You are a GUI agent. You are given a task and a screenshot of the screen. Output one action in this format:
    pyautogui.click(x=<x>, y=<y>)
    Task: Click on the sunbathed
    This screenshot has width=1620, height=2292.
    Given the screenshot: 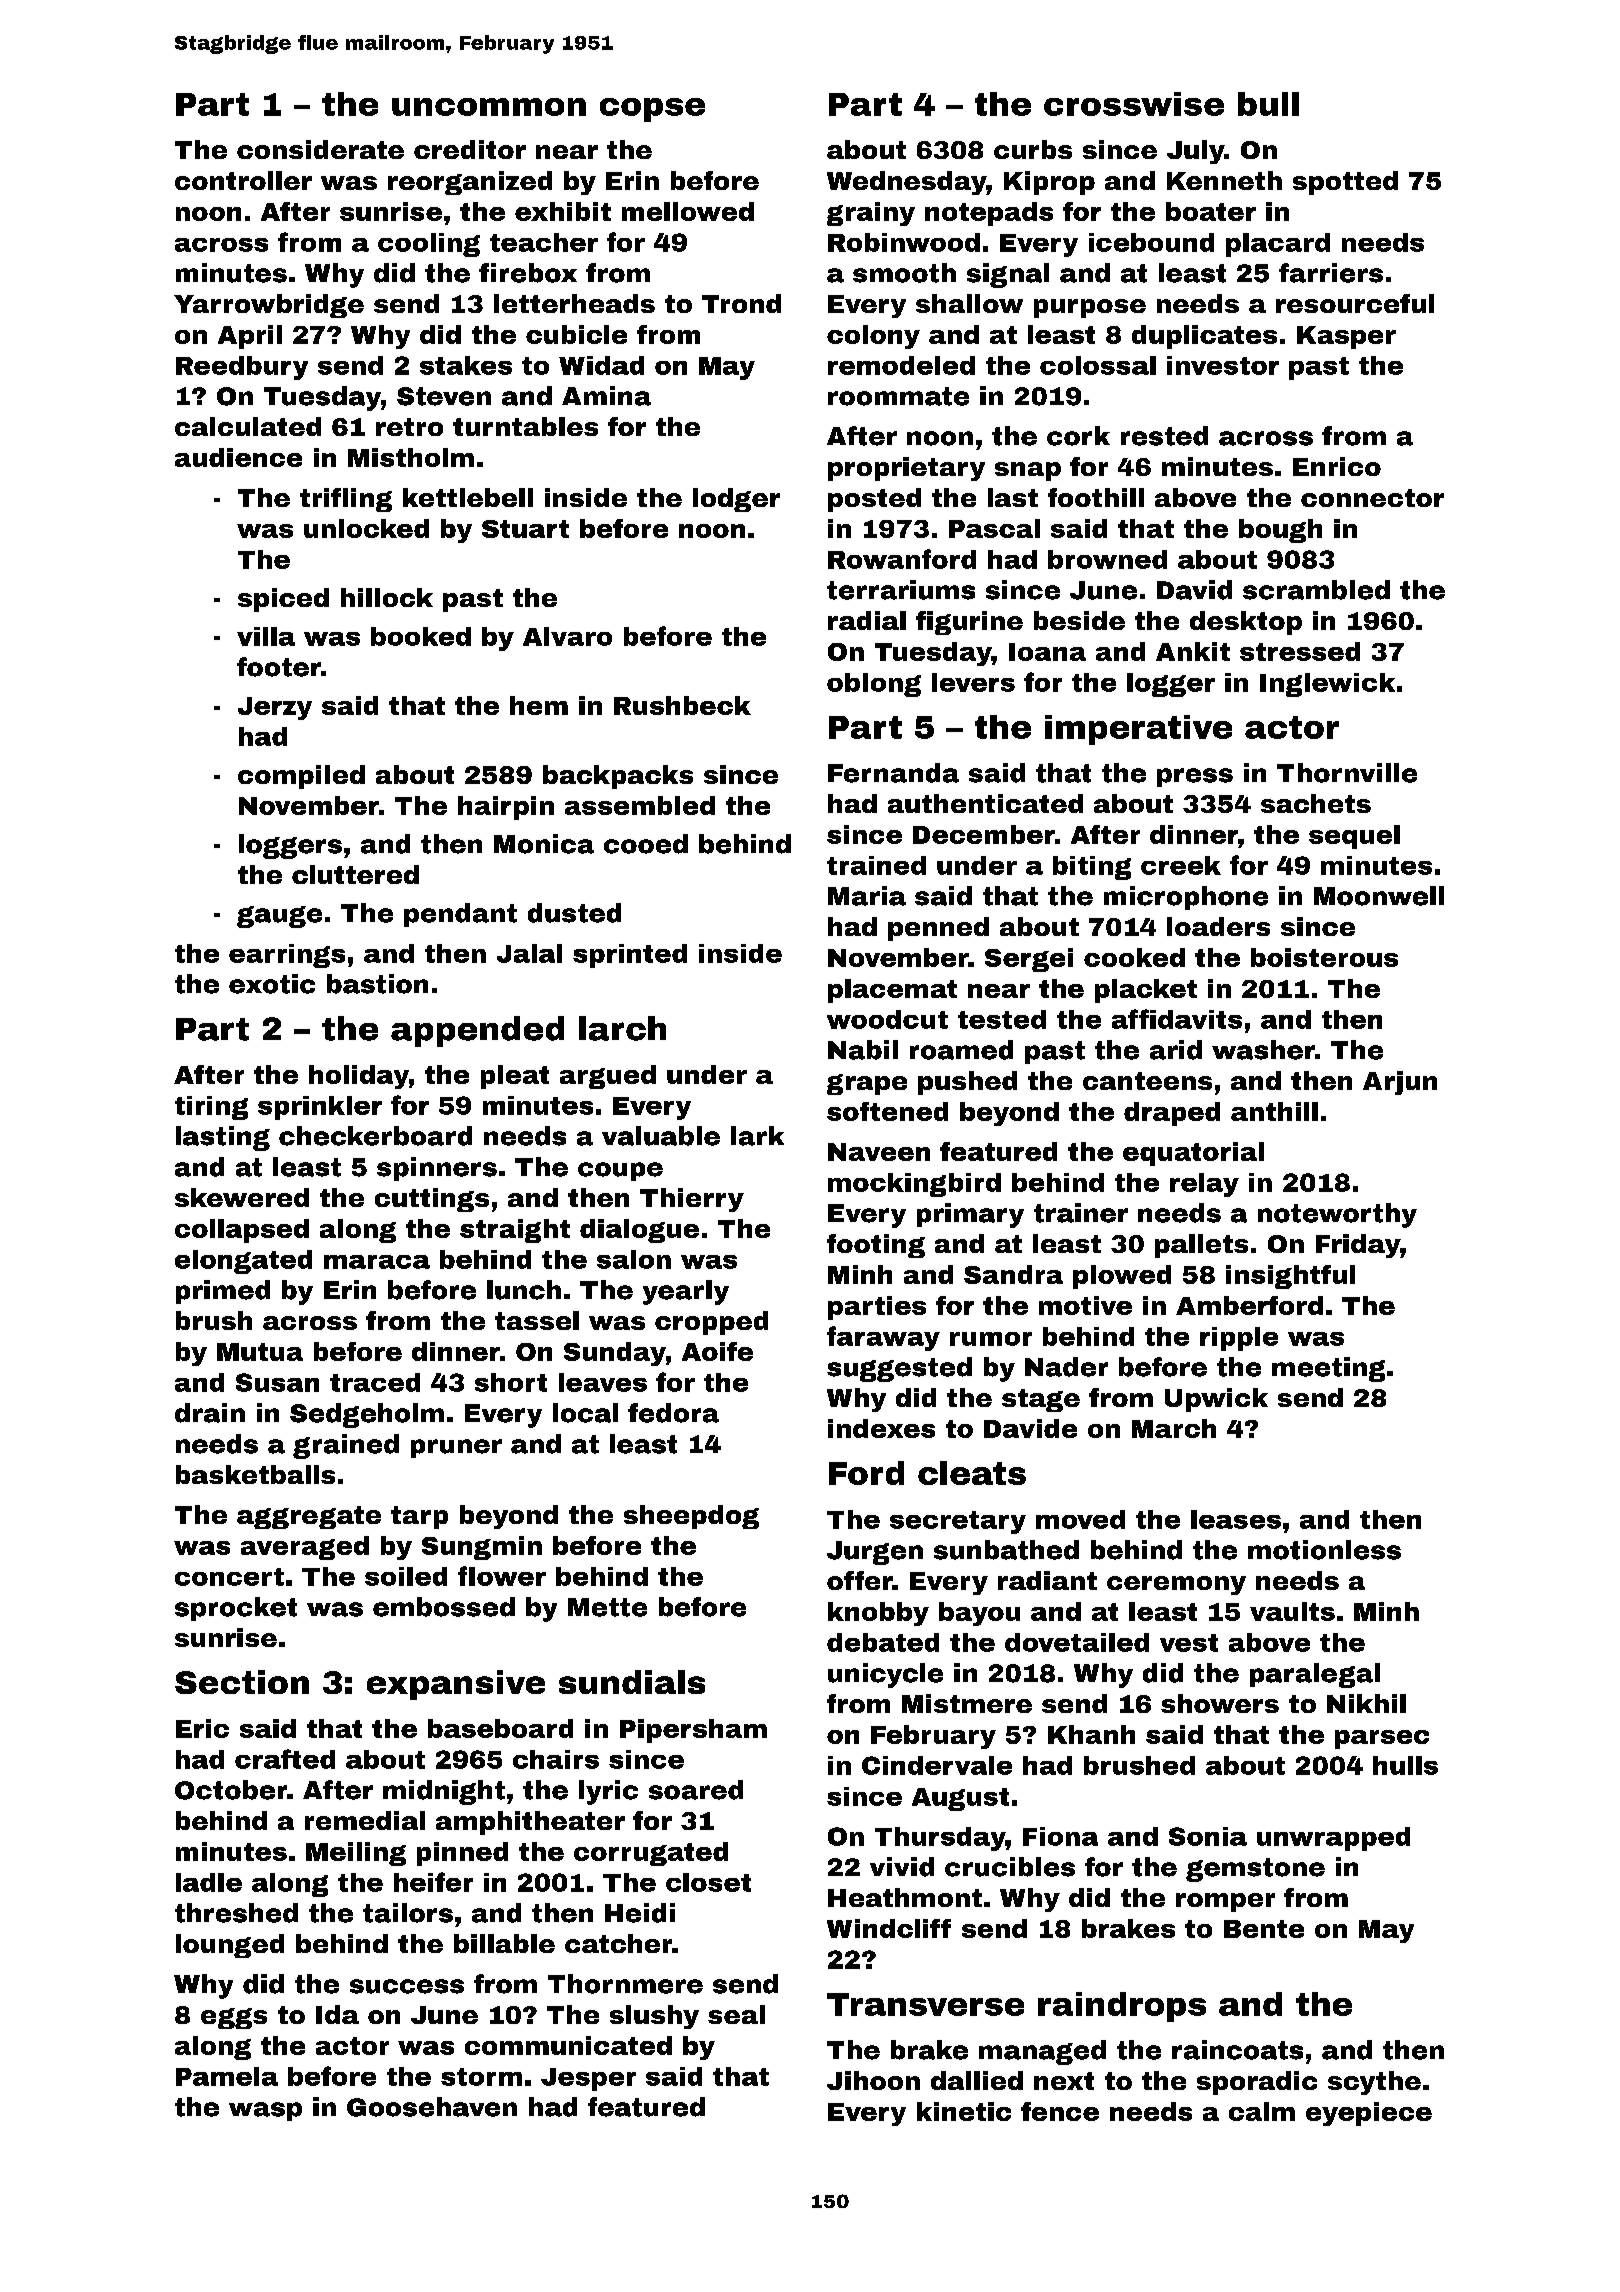 What is the action you would take?
    pyautogui.click(x=1006, y=1550)
